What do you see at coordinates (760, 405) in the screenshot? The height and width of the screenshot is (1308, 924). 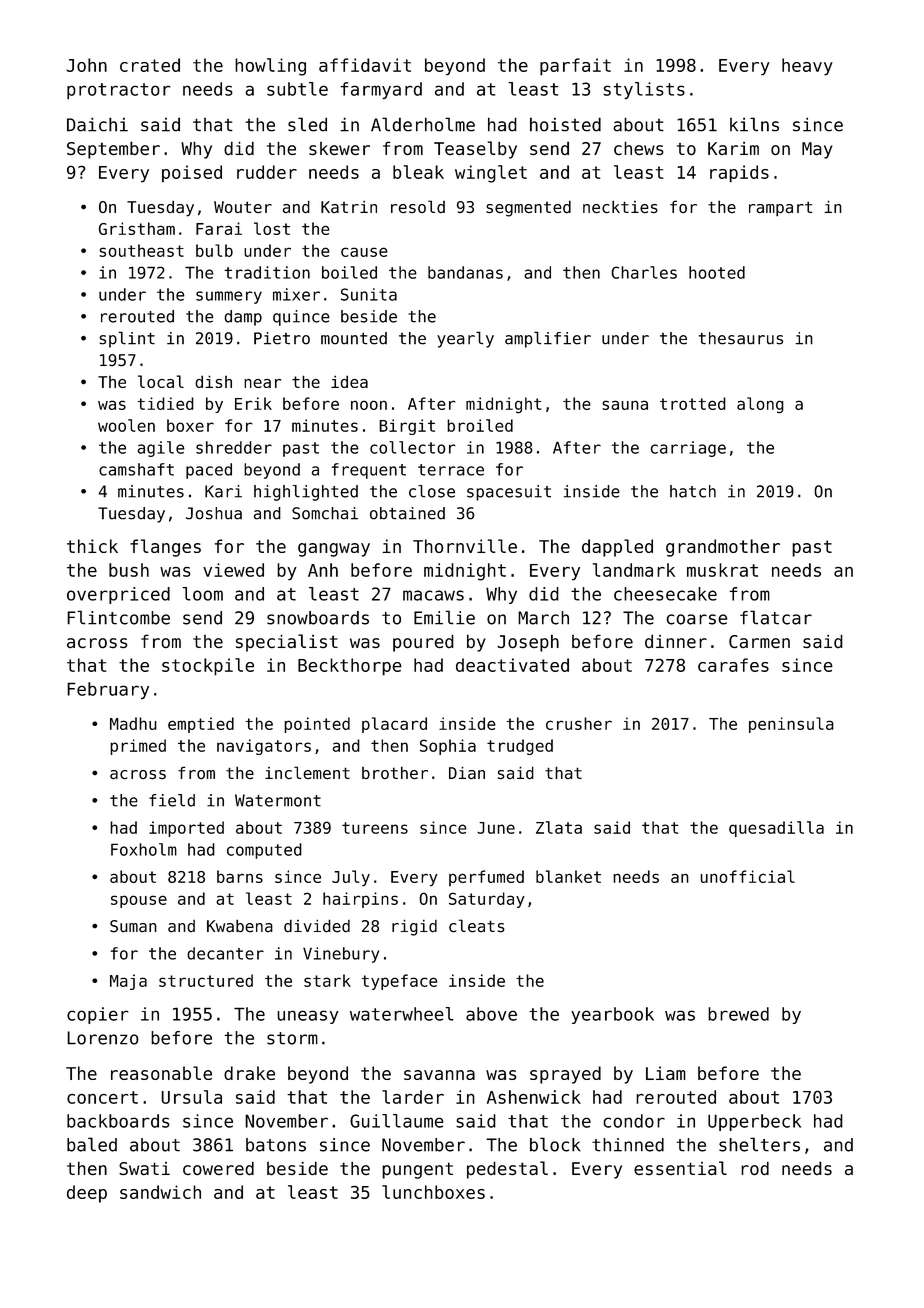 I see `along` at bounding box center [760, 405].
